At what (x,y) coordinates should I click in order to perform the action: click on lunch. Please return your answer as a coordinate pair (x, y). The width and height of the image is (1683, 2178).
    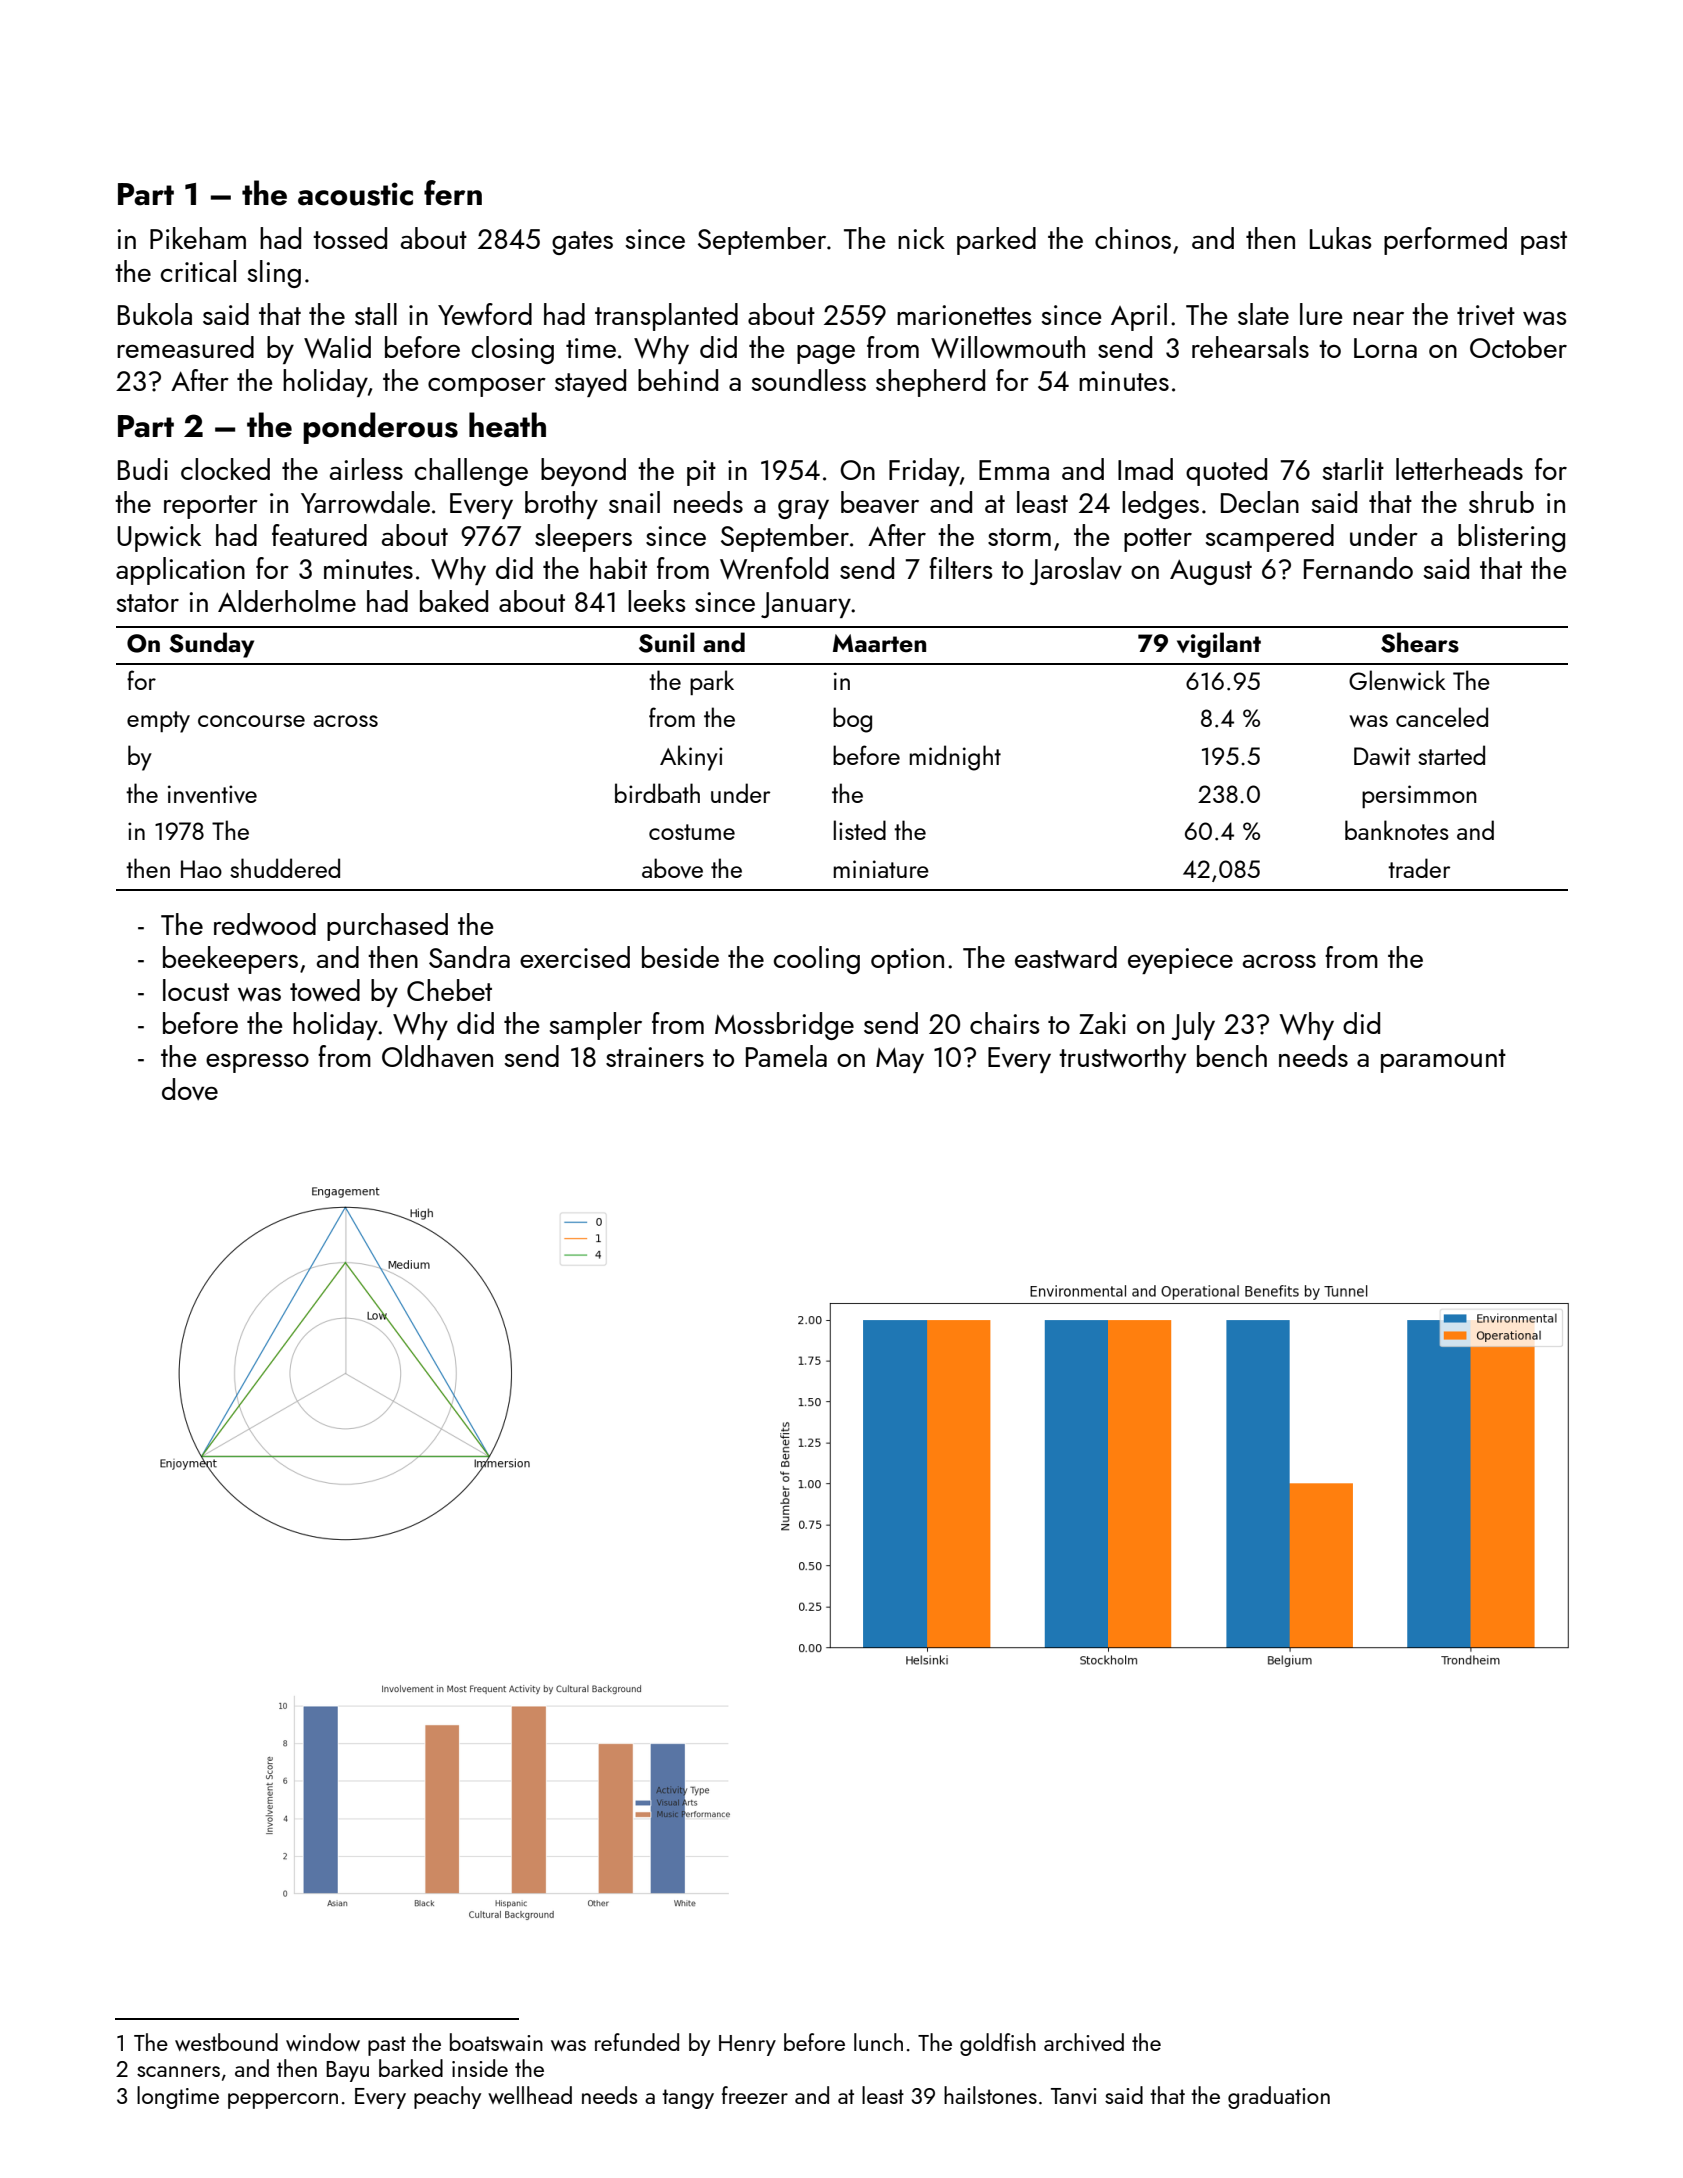
    Looking at the image, I should click on (878, 2042).
